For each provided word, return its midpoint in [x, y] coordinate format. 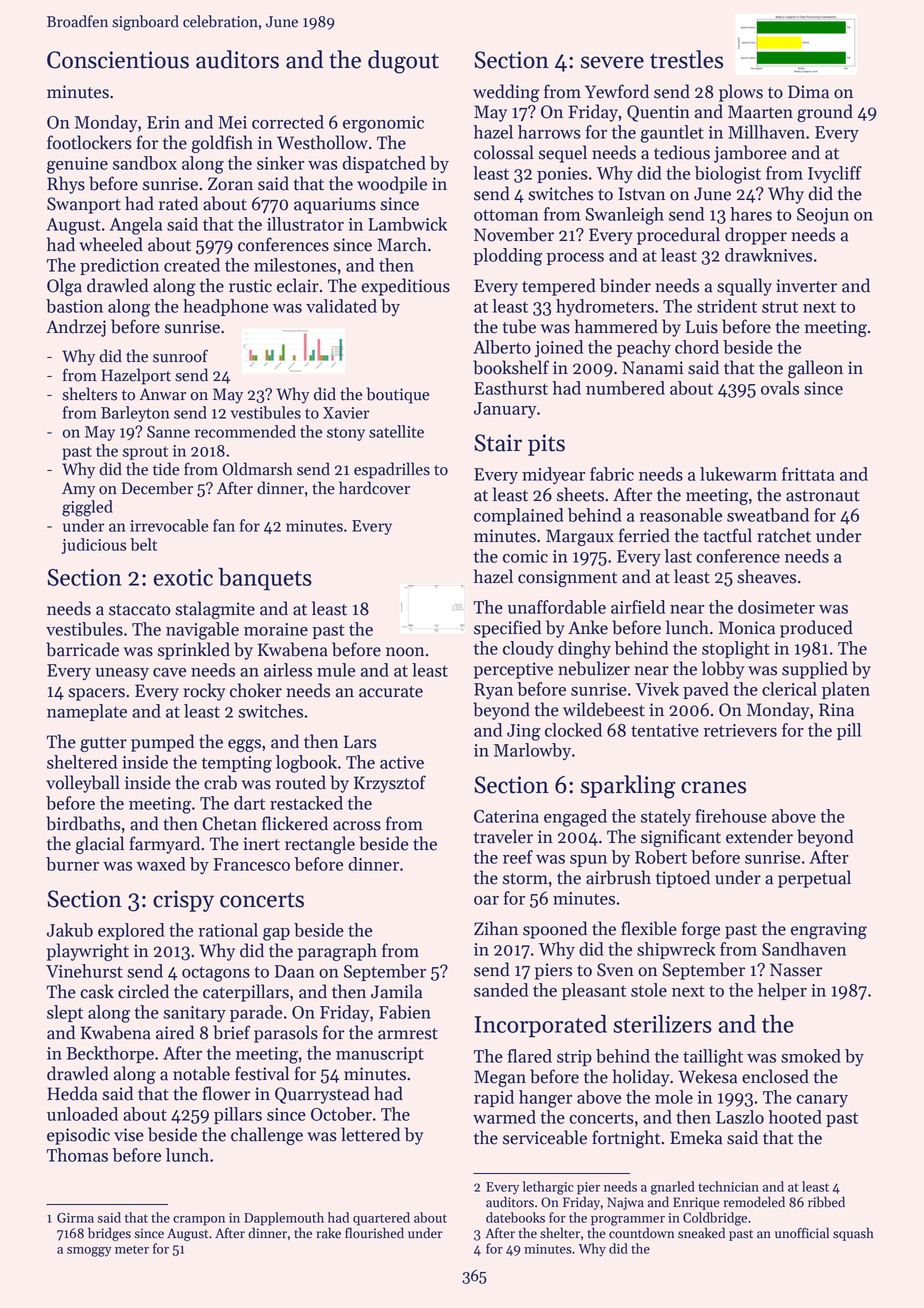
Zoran [230, 184]
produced [816, 629]
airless [288, 670]
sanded [501, 990]
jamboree [750, 154]
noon [405, 652]
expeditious [405, 287]
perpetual [814, 879]
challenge [267, 1136]
